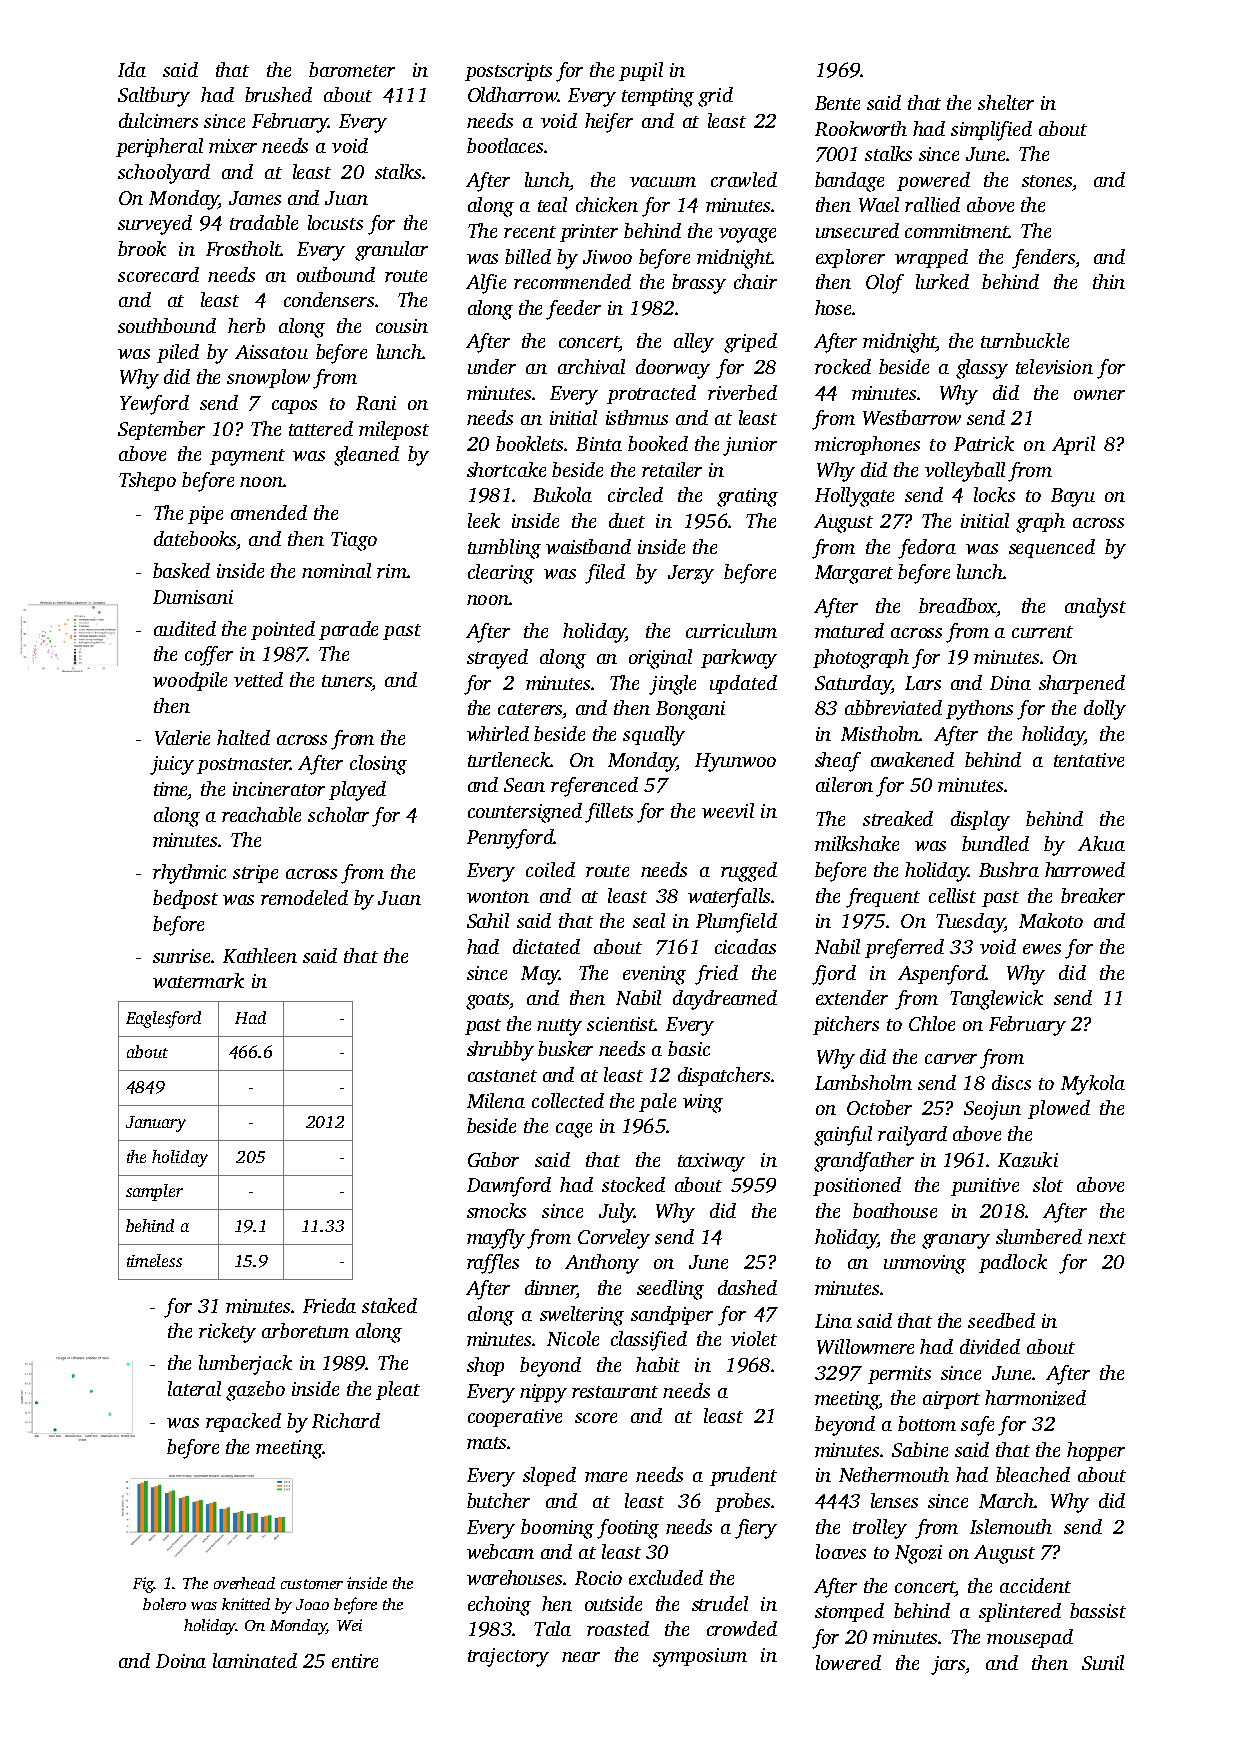 The height and width of the screenshot is (1758, 1243). I want to click on Doina, so click(181, 1661).
